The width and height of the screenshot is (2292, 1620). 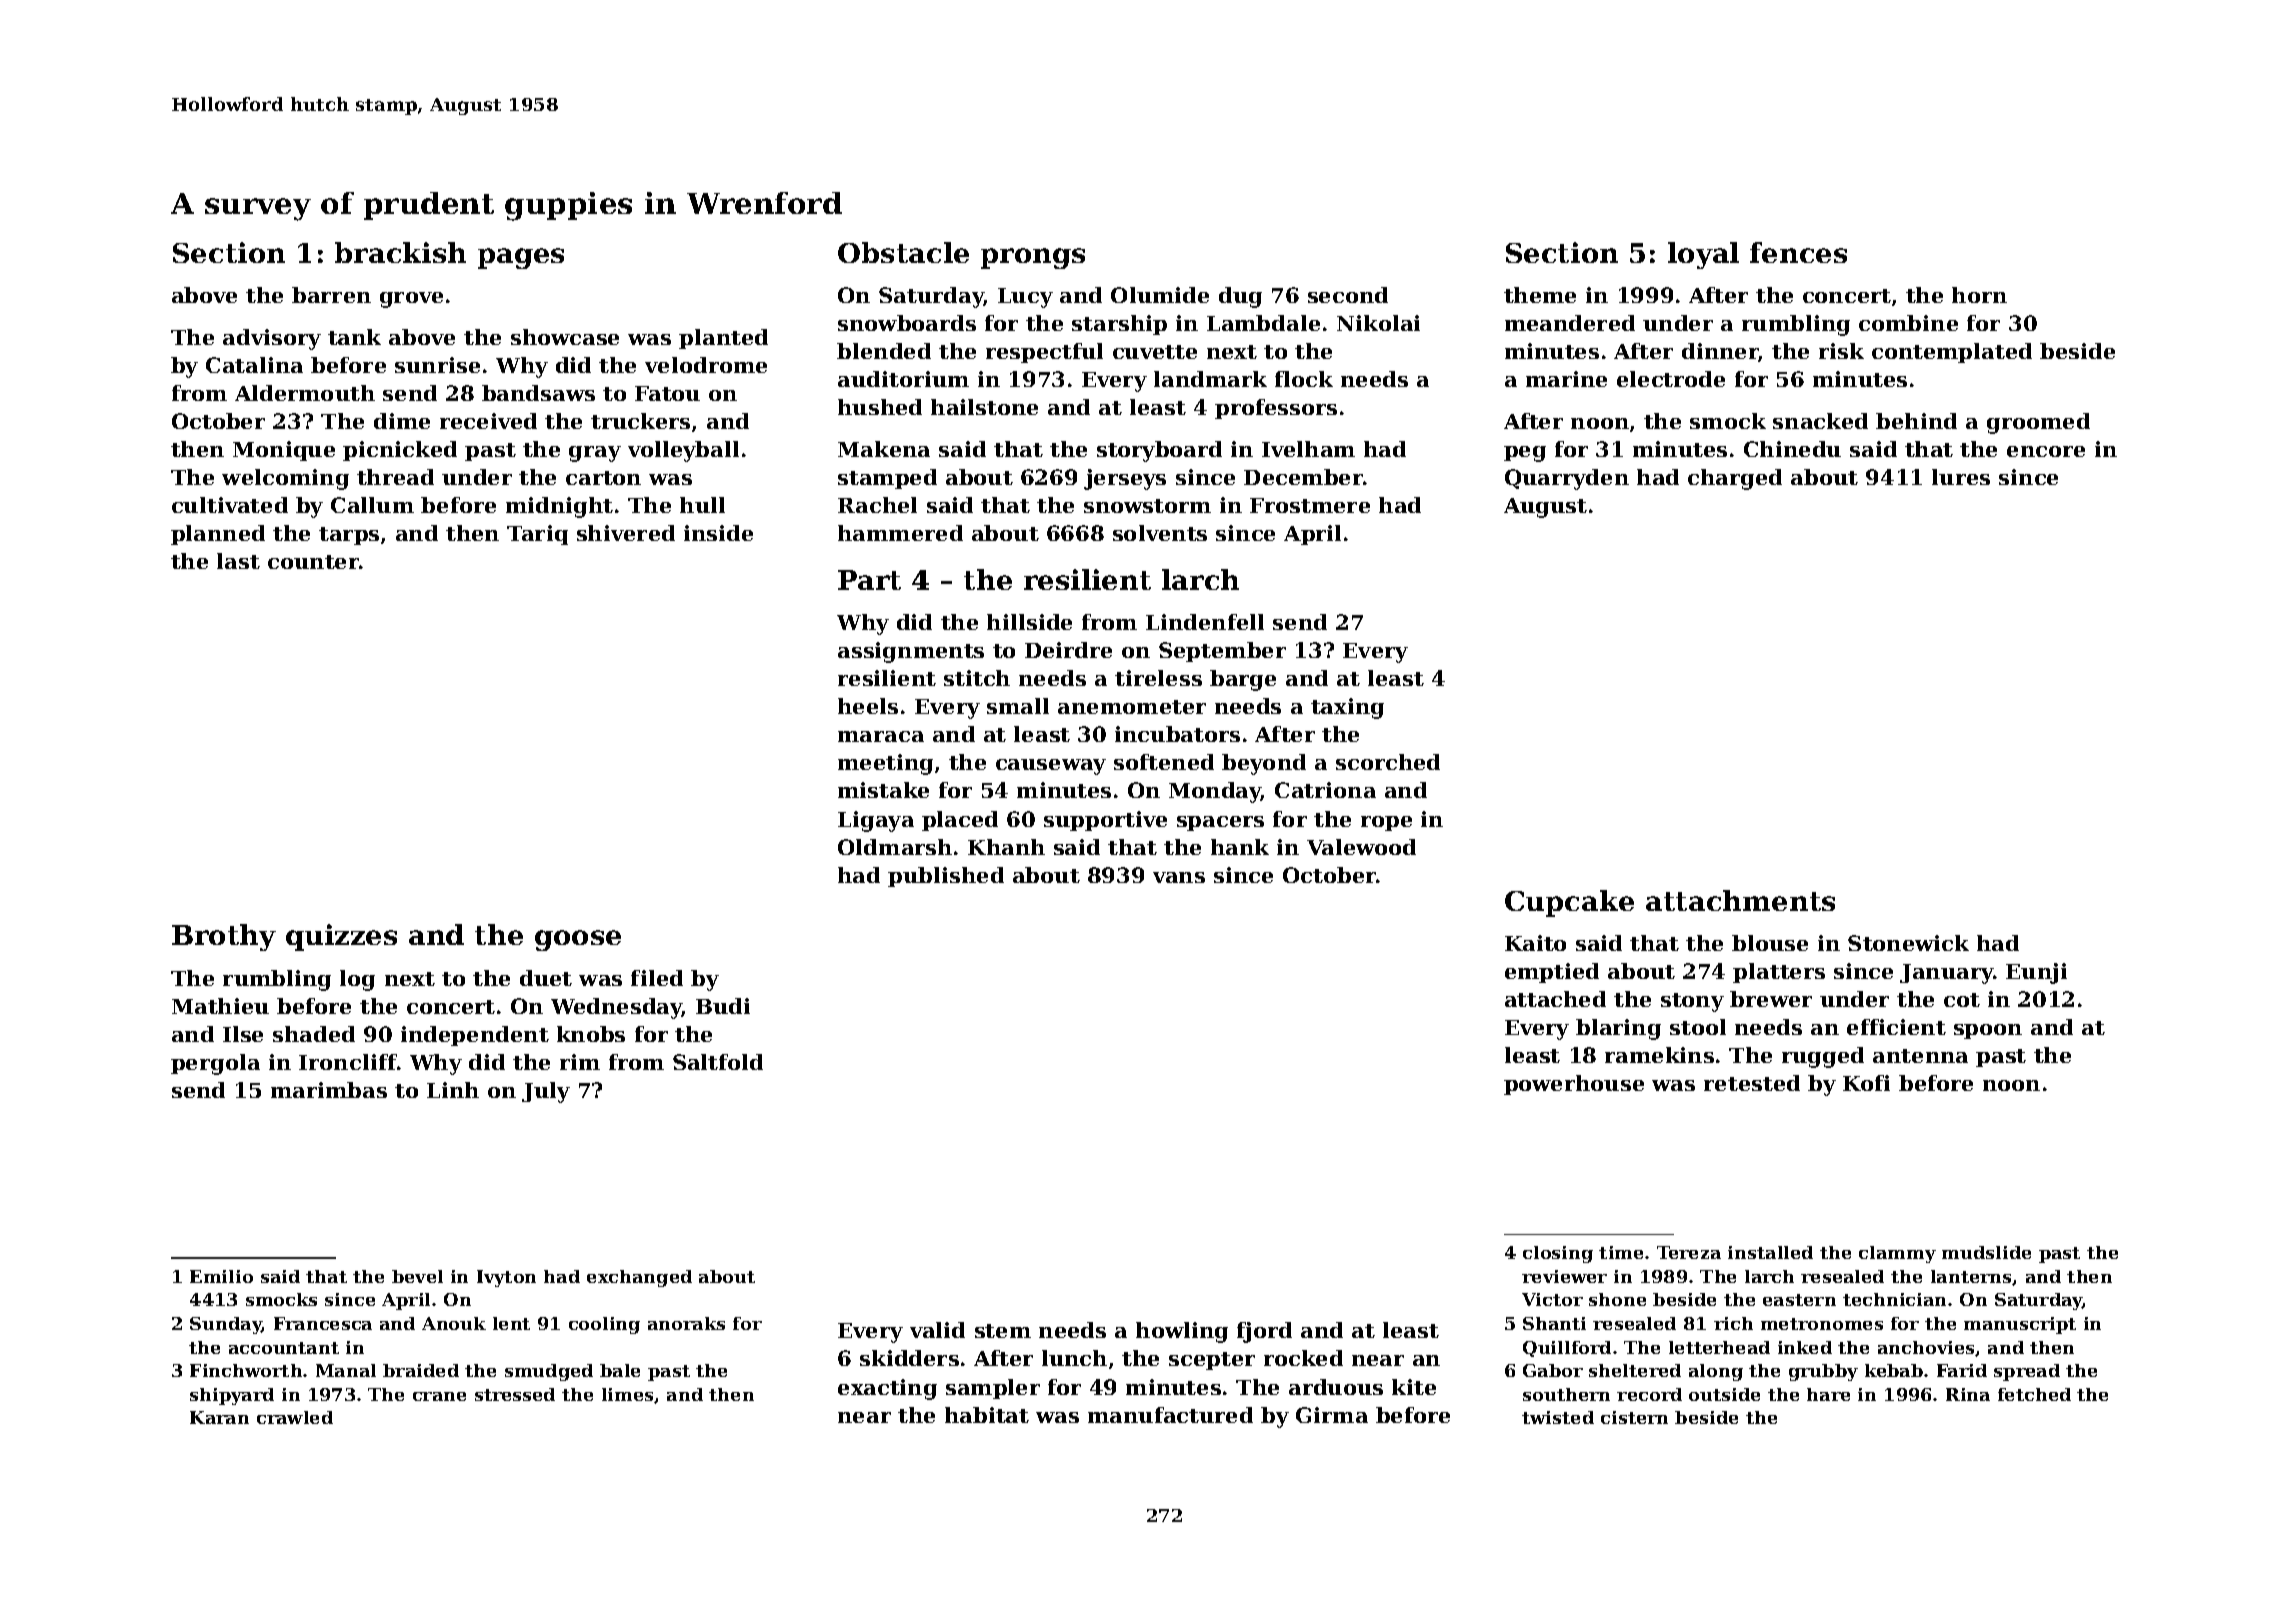 What do you see at coordinates (1332, 1415) in the screenshot?
I see `Girma` at bounding box center [1332, 1415].
